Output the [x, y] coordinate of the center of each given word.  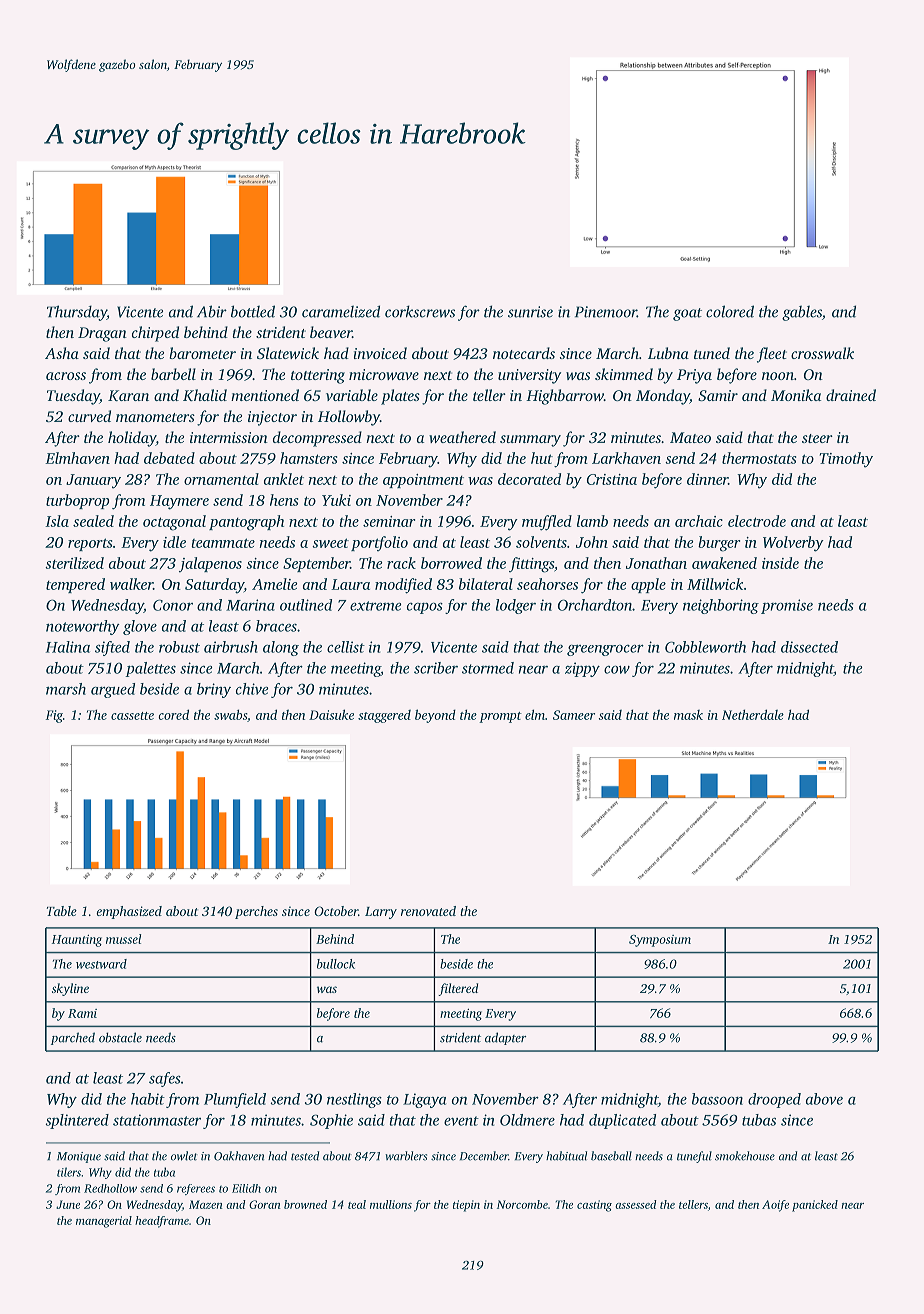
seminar [389, 521]
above [824, 1099]
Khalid [205, 395]
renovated [428, 911]
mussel [124, 939]
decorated [529, 479]
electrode [757, 521]
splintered [77, 1121]
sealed [93, 521]
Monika [796, 395]
